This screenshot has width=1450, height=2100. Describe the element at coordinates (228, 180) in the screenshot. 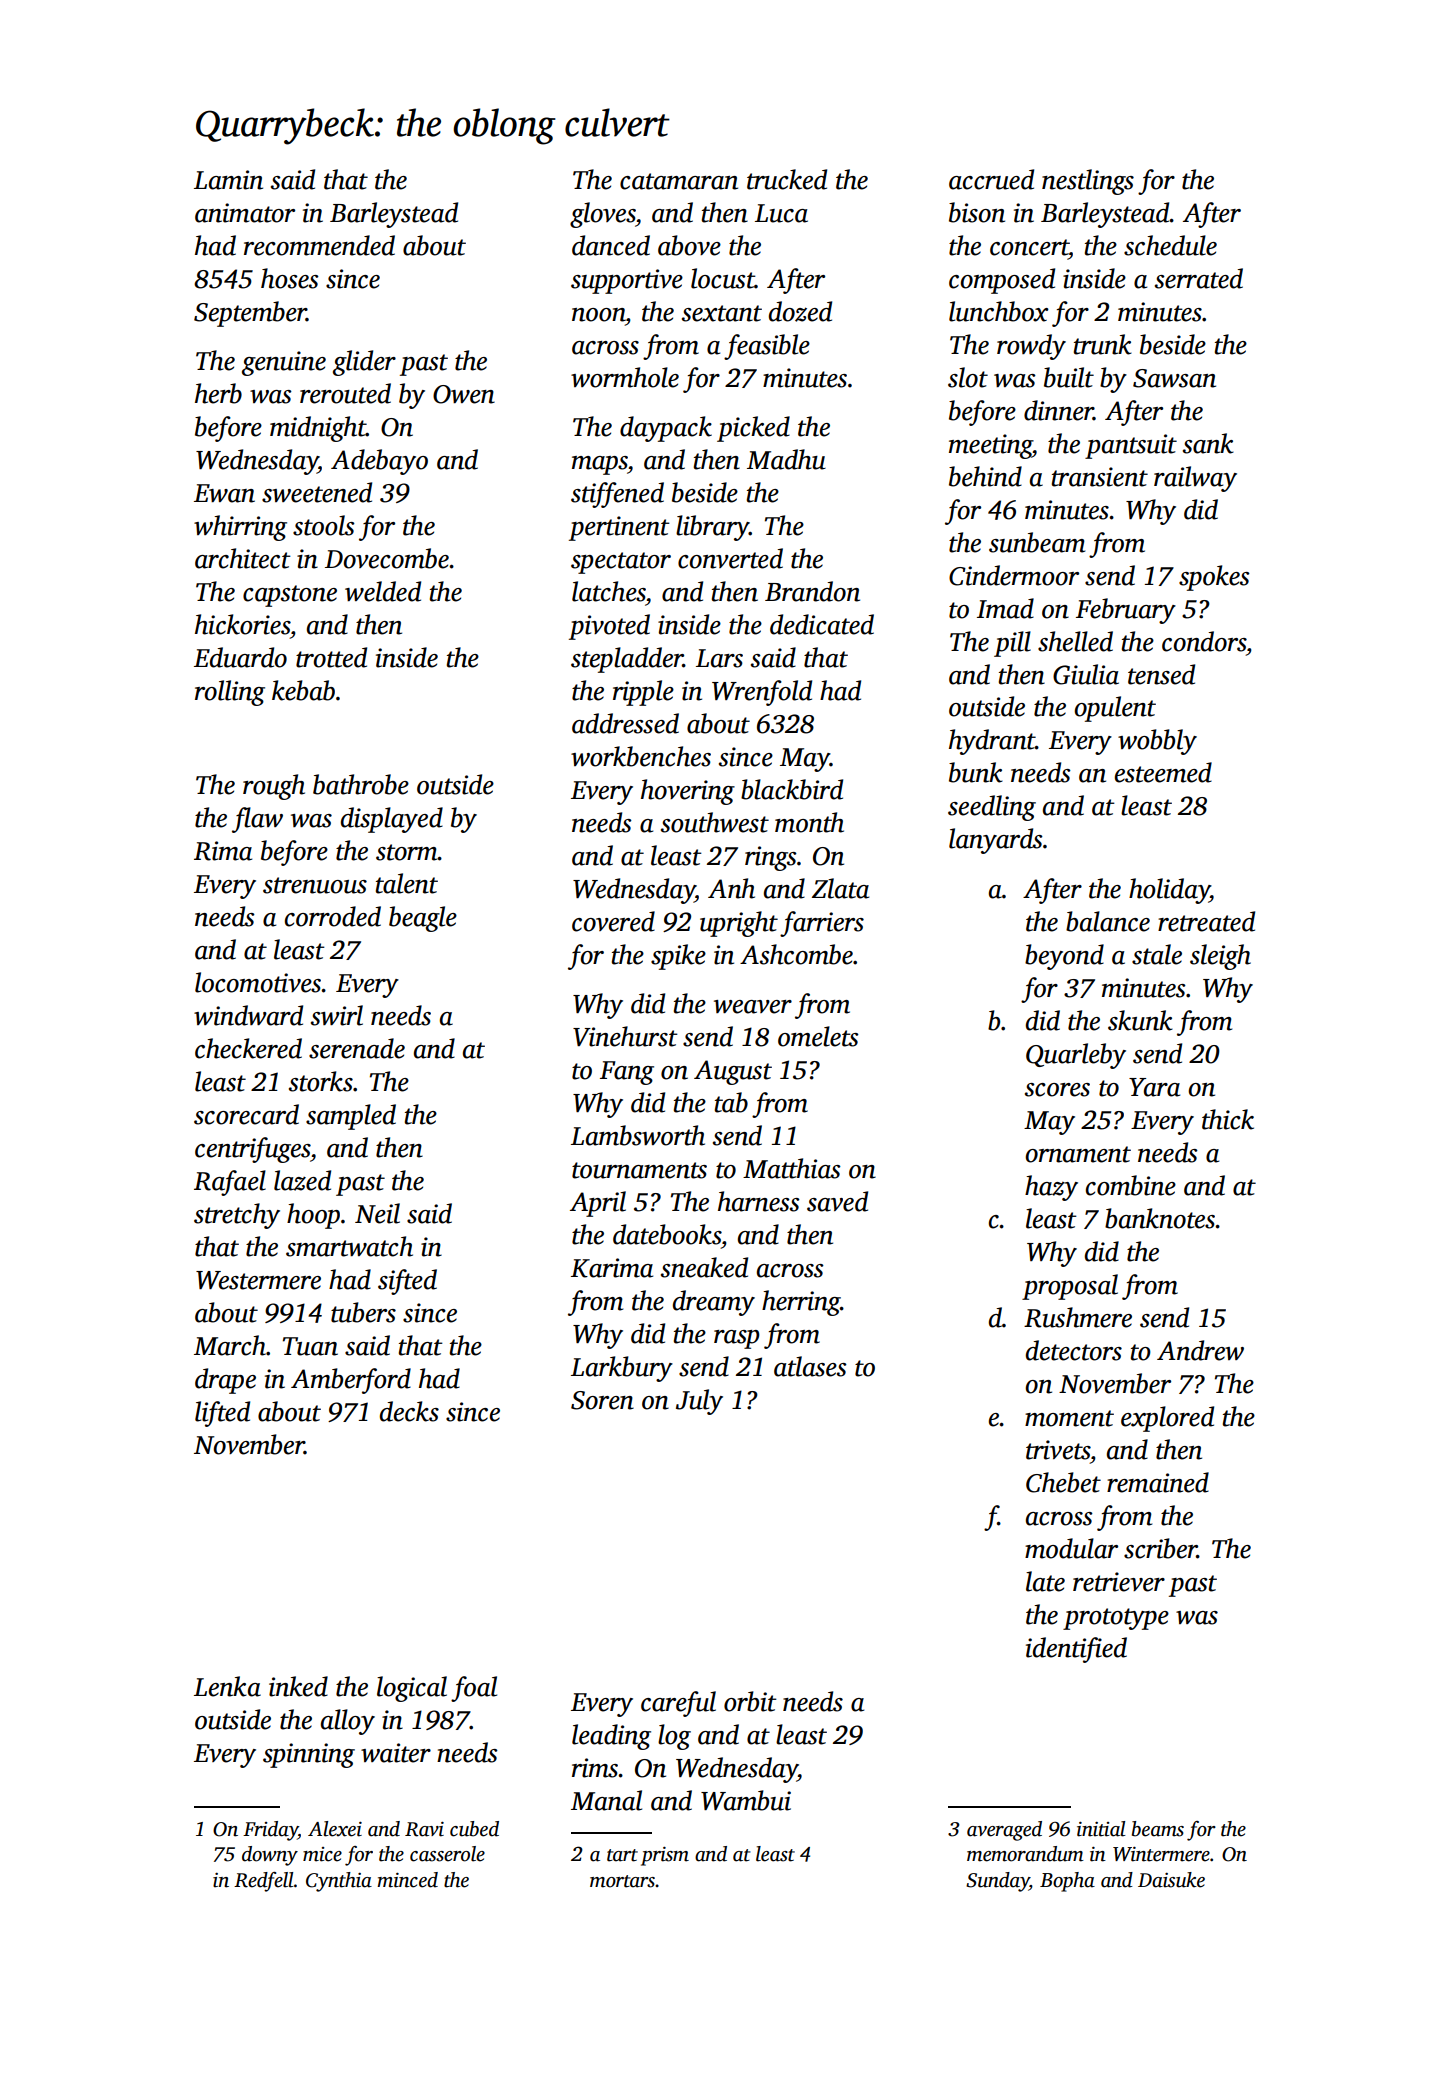

I see `Lamin` at that location.
